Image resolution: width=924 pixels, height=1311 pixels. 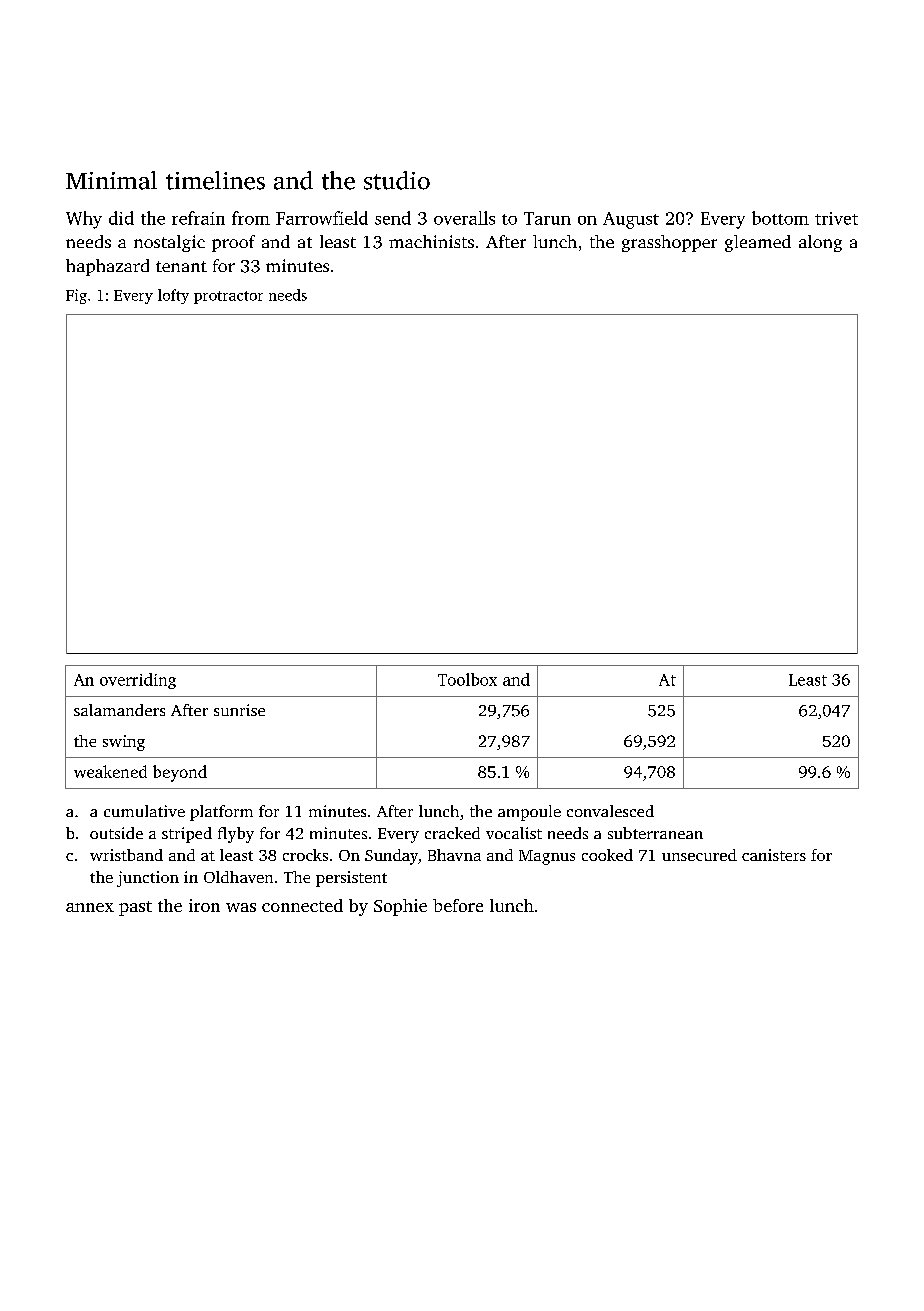 What do you see at coordinates (241, 907) in the page?
I see `was` at bounding box center [241, 907].
